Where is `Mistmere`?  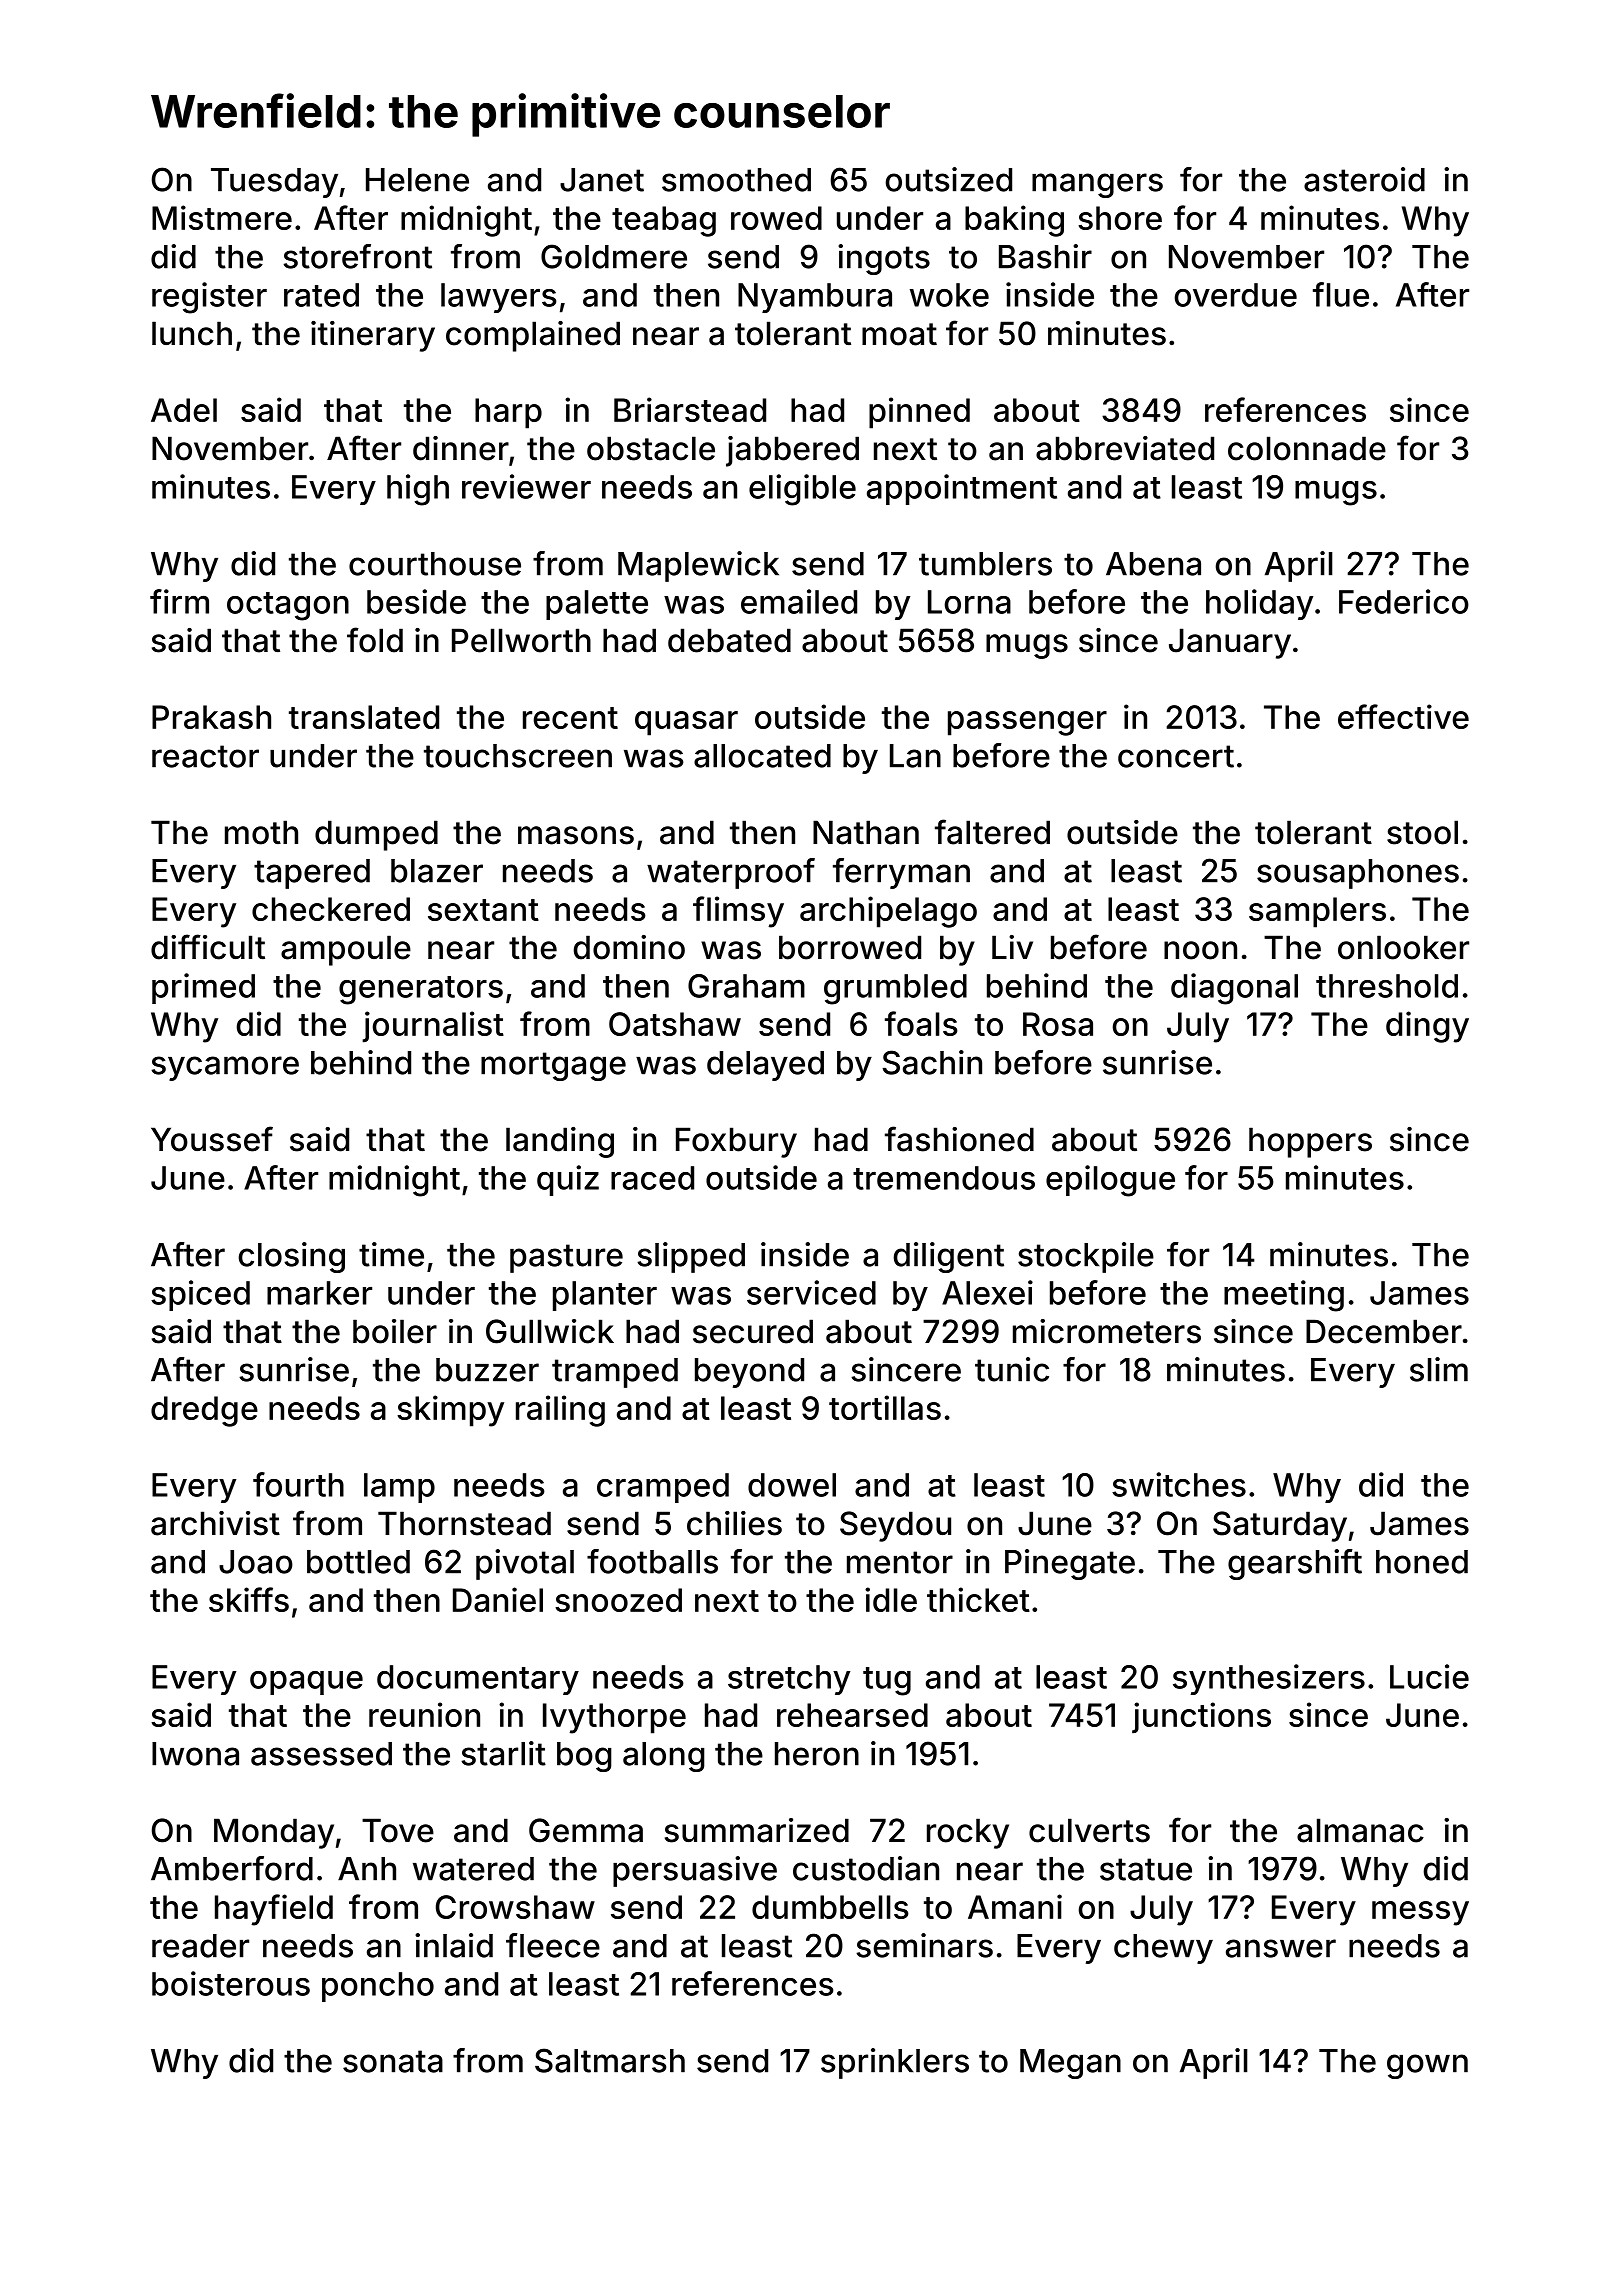
Mistmere is located at coordinates (222, 217).
